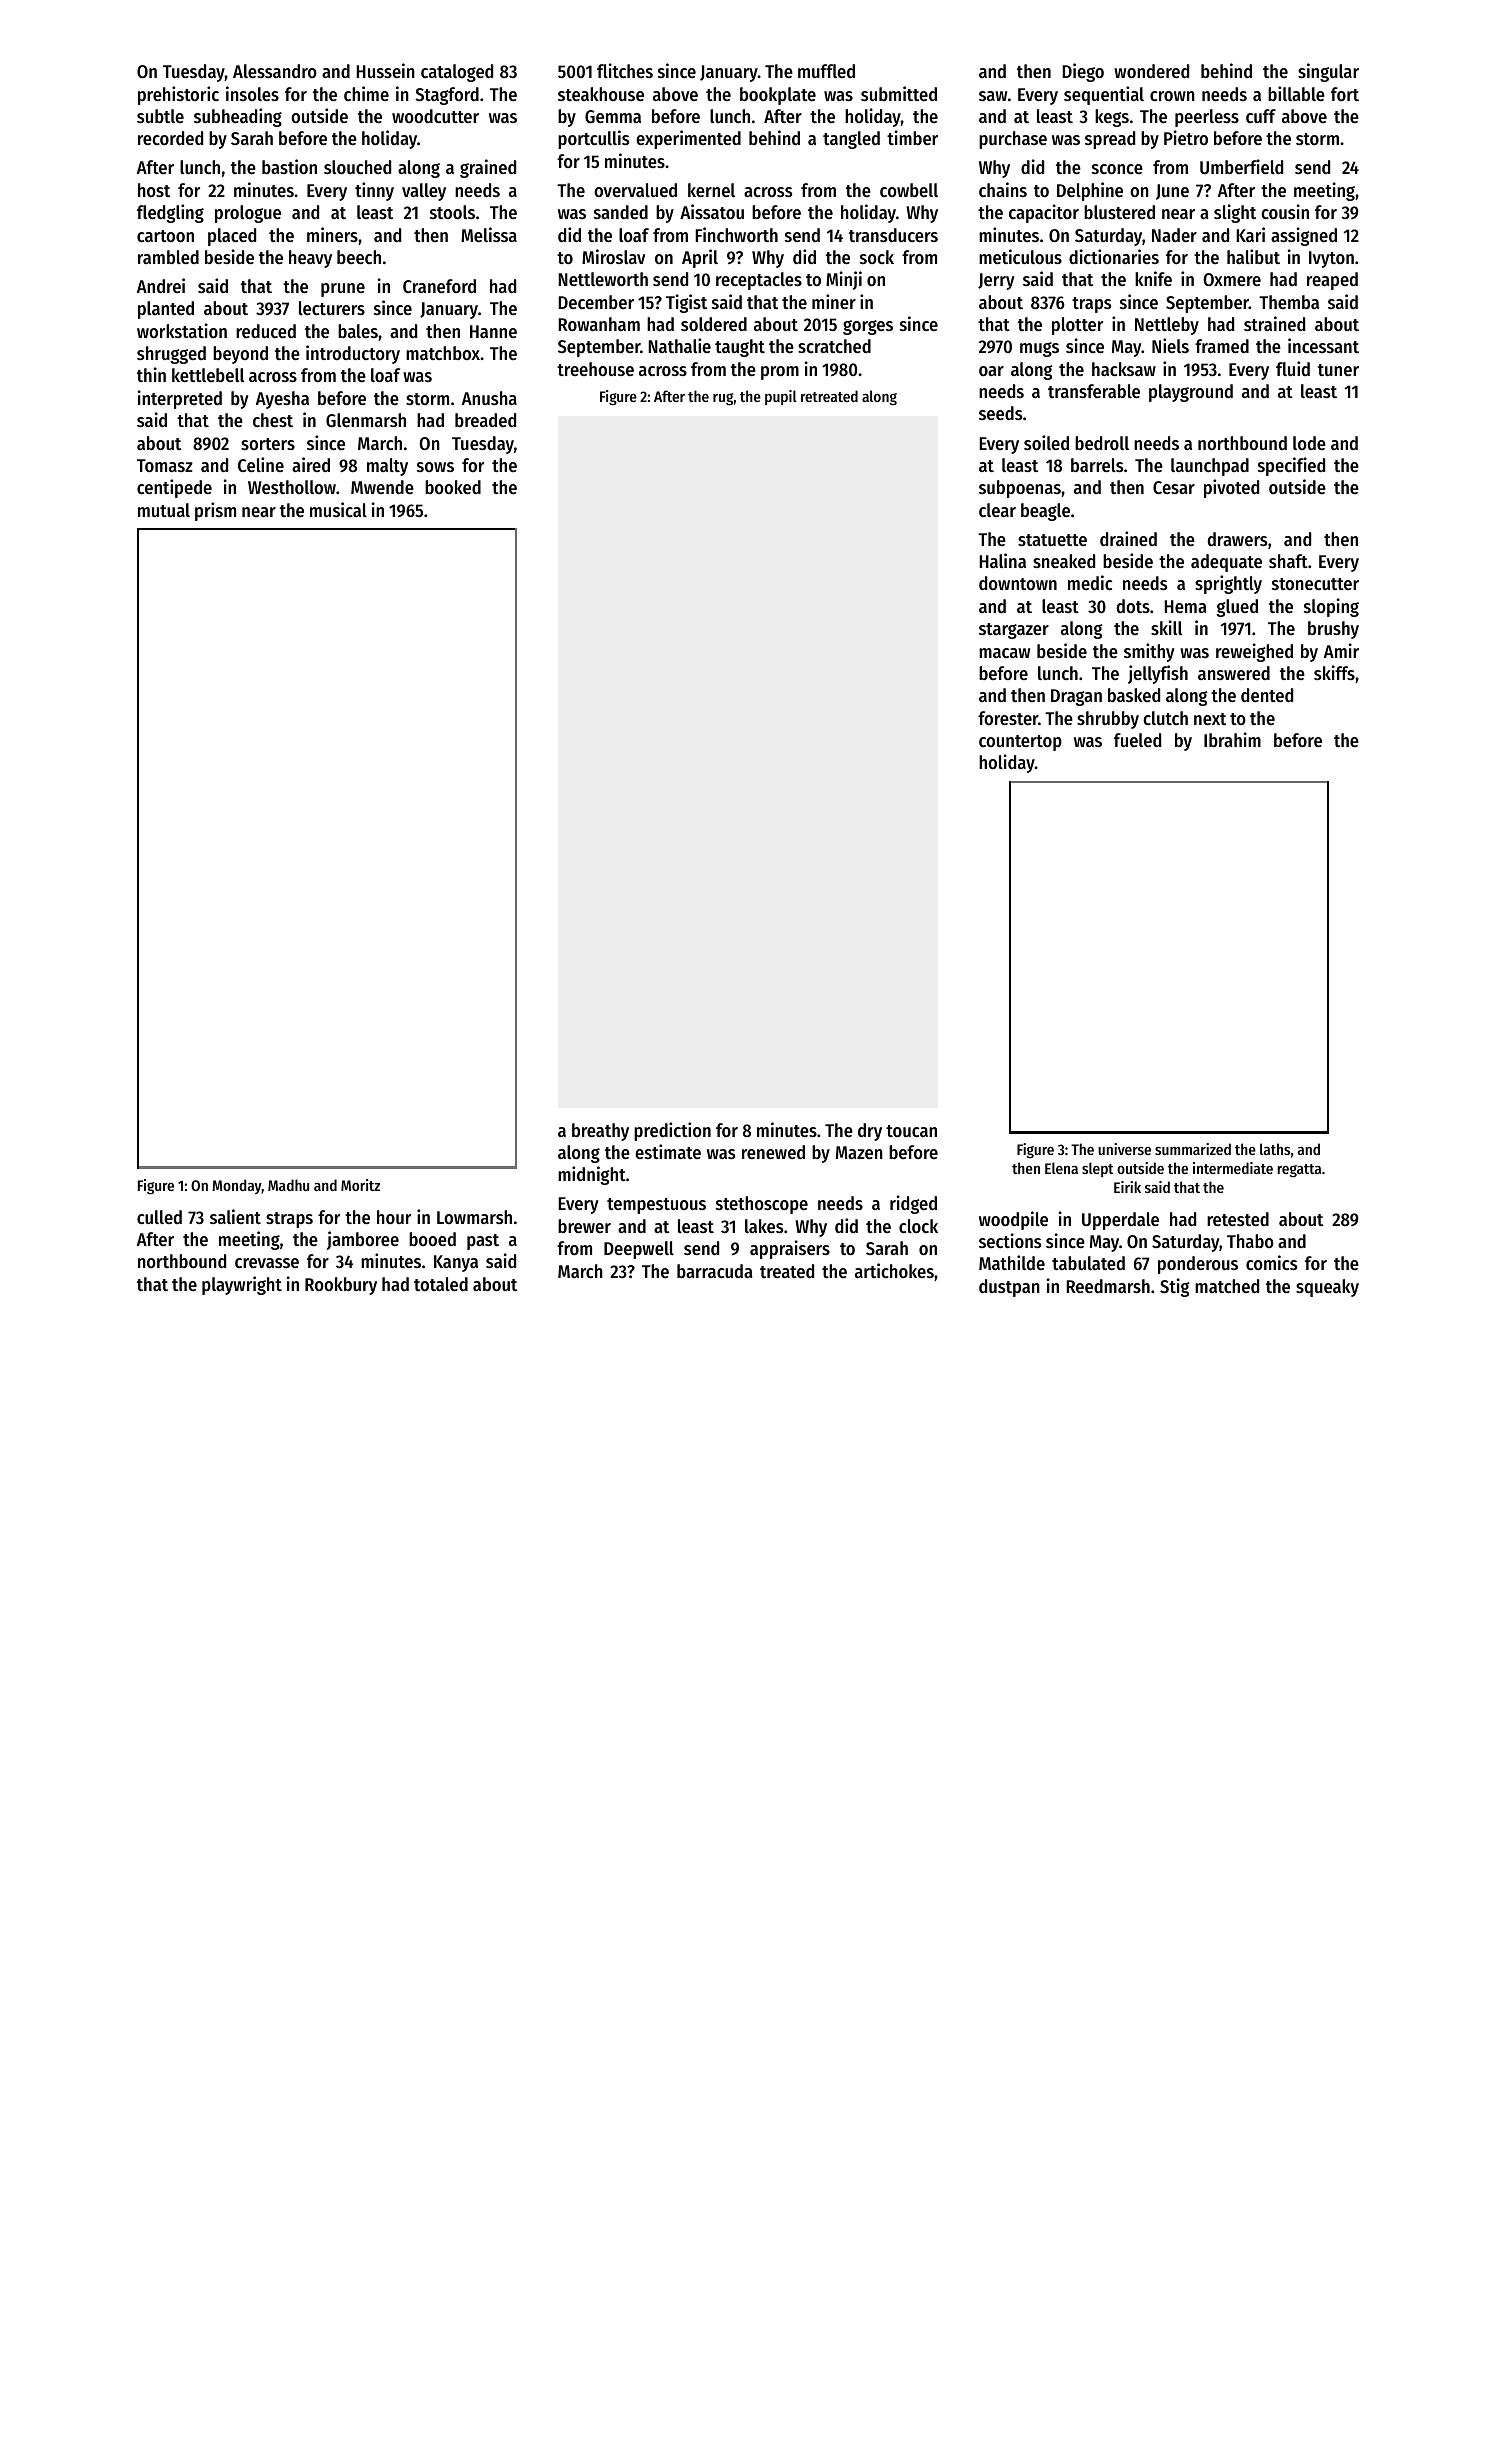 The image size is (1496, 2464). Describe the element at coordinates (1002, 560) in the image. I see `Halina` at that location.
